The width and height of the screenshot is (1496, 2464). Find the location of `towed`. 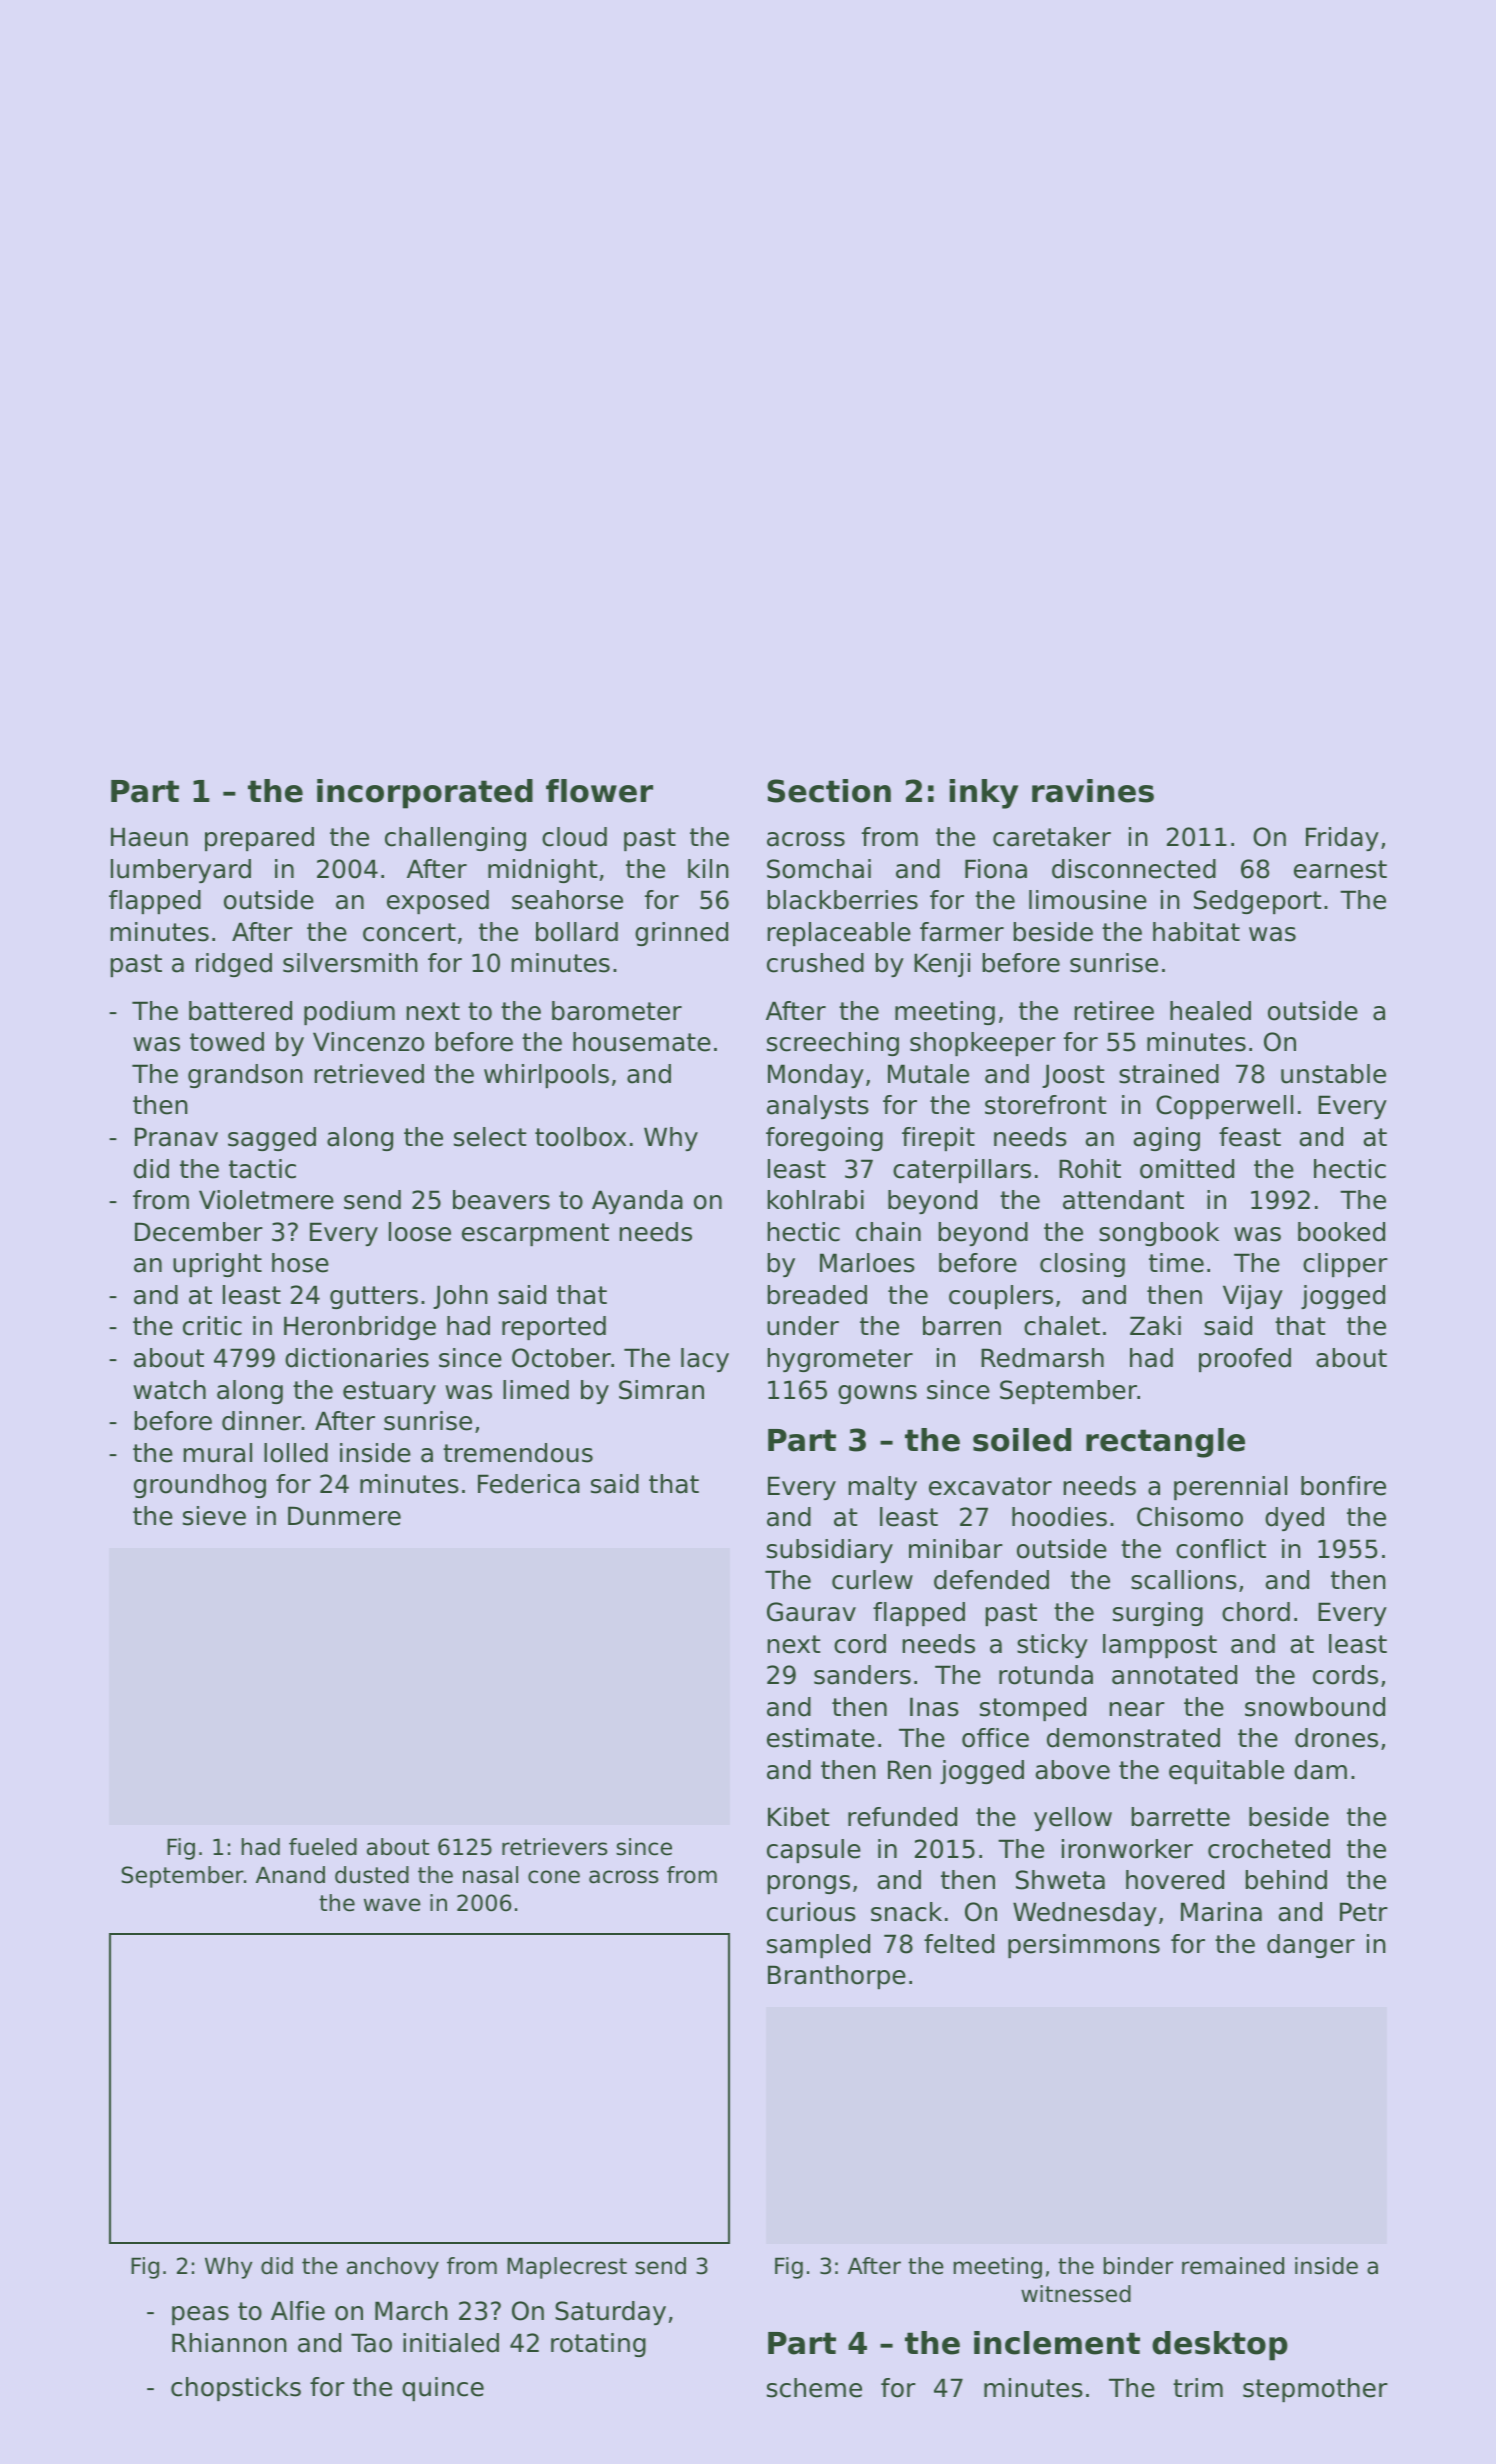

towed is located at coordinates (227, 1042).
